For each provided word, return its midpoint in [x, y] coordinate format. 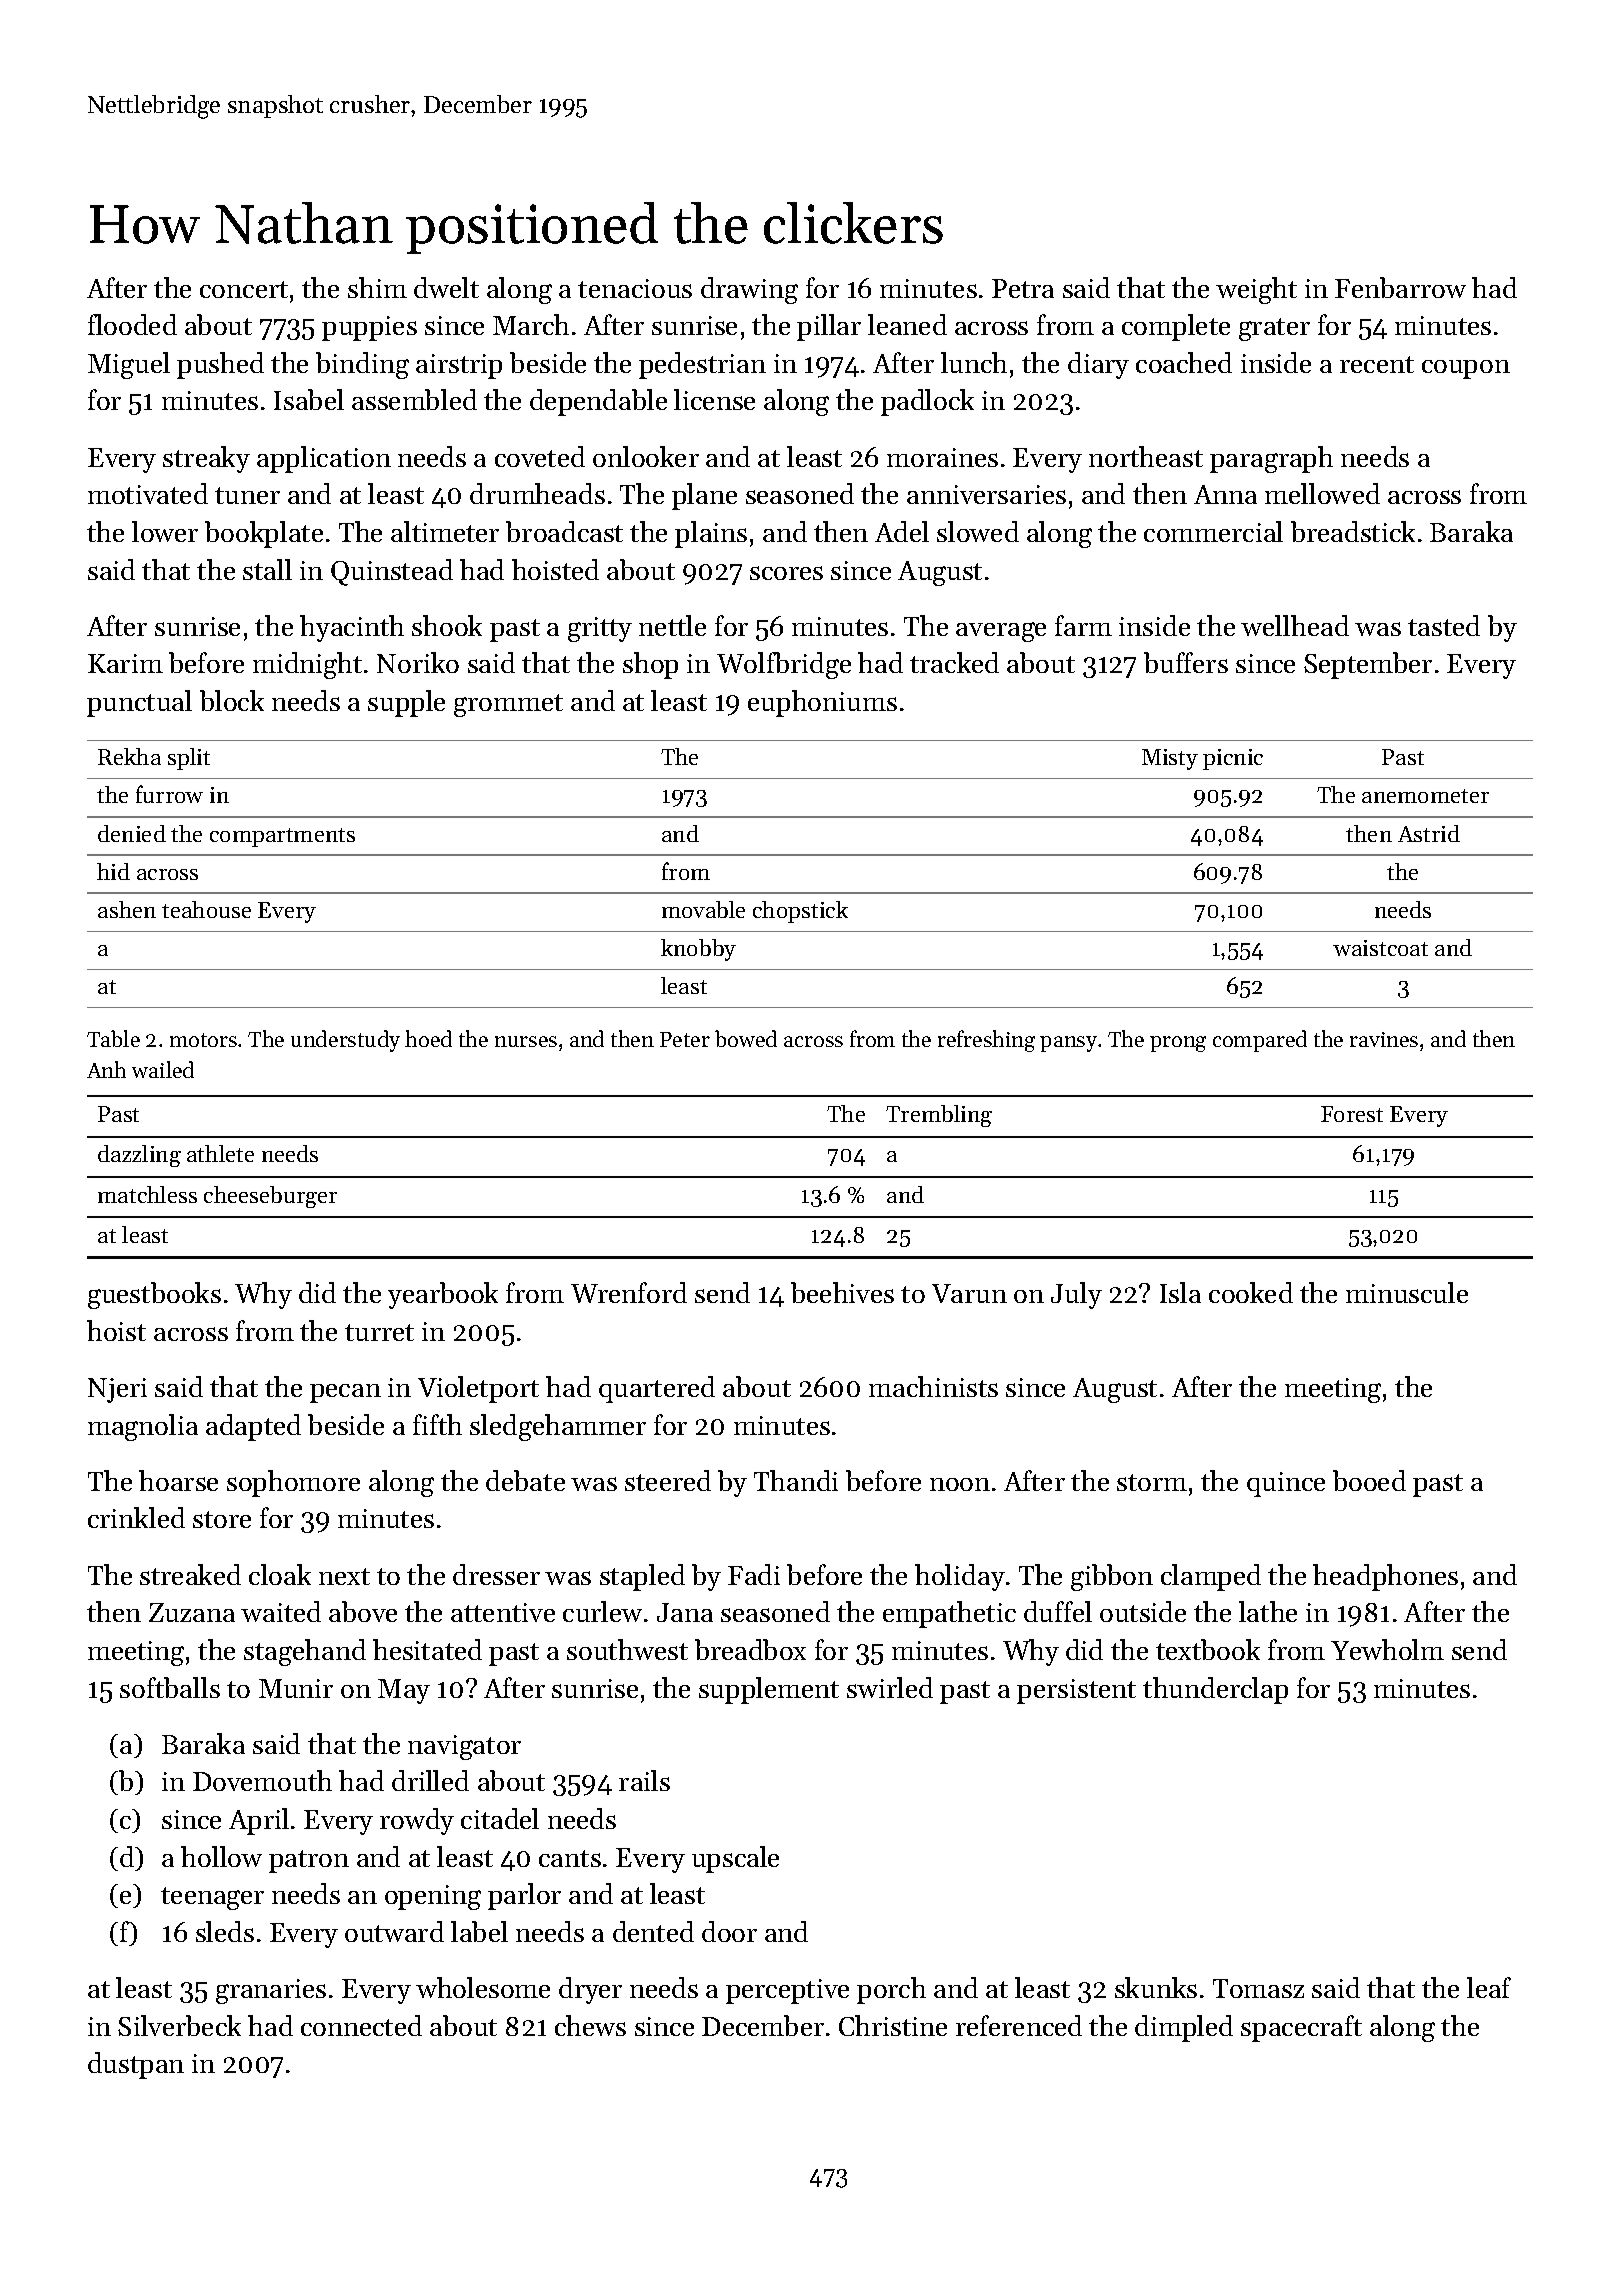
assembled [414, 399]
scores [786, 573]
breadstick [1353, 531]
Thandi [796, 1480]
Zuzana [192, 1612]
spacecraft [1301, 2028]
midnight [307, 665]
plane [704, 496]
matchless [147, 1194]
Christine [893, 2025]
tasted [1444, 625]
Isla [1180, 1292]
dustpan [136, 2065]
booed [1369, 1480]
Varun [969, 1293]
